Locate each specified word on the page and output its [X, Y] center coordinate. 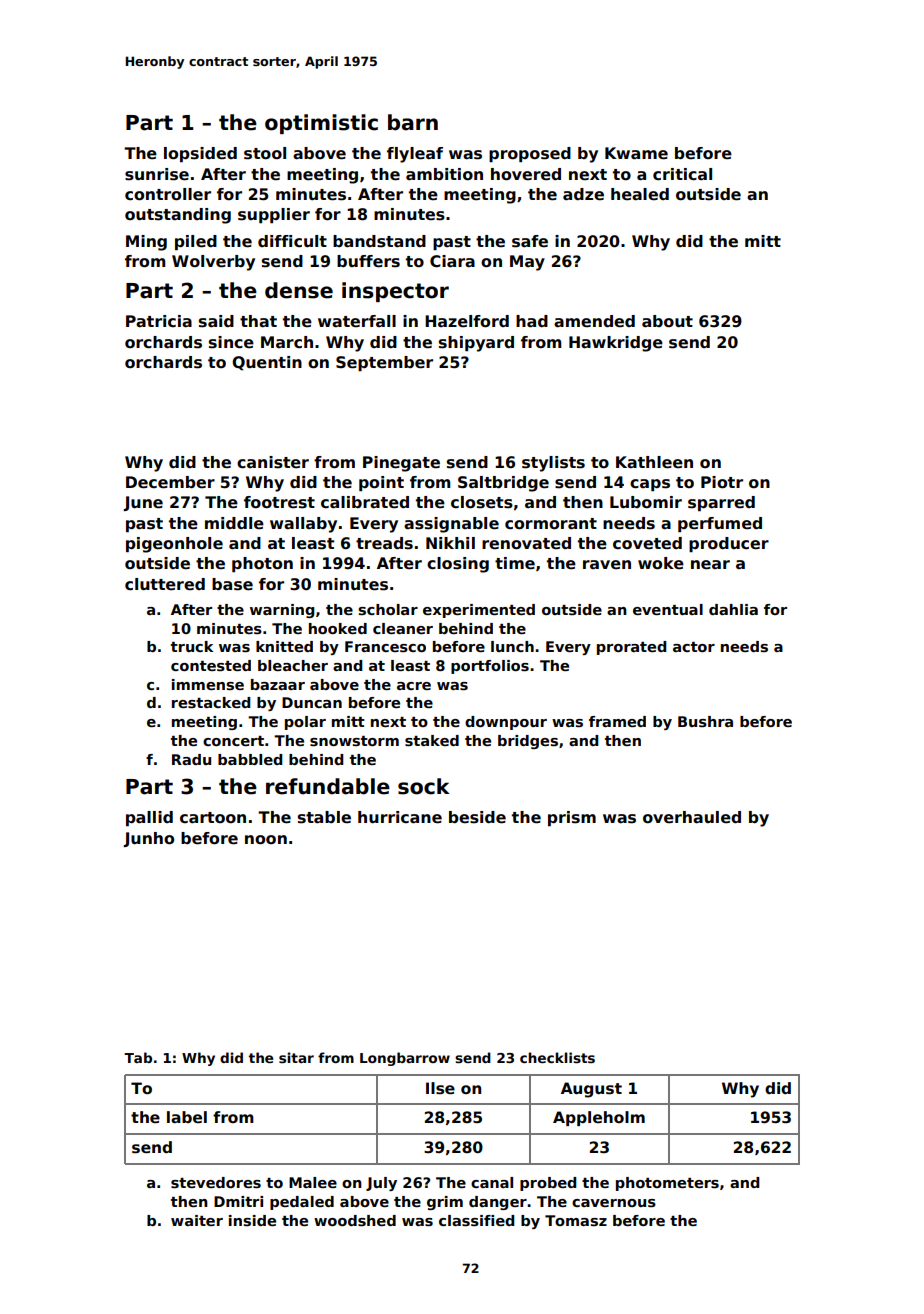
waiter [197, 1220]
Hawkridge [616, 344]
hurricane [400, 817]
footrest [279, 502]
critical [682, 174]
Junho [148, 839]
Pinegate [401, 464]
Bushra [705, 721]
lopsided [200, 154]
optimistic [321, 124]
